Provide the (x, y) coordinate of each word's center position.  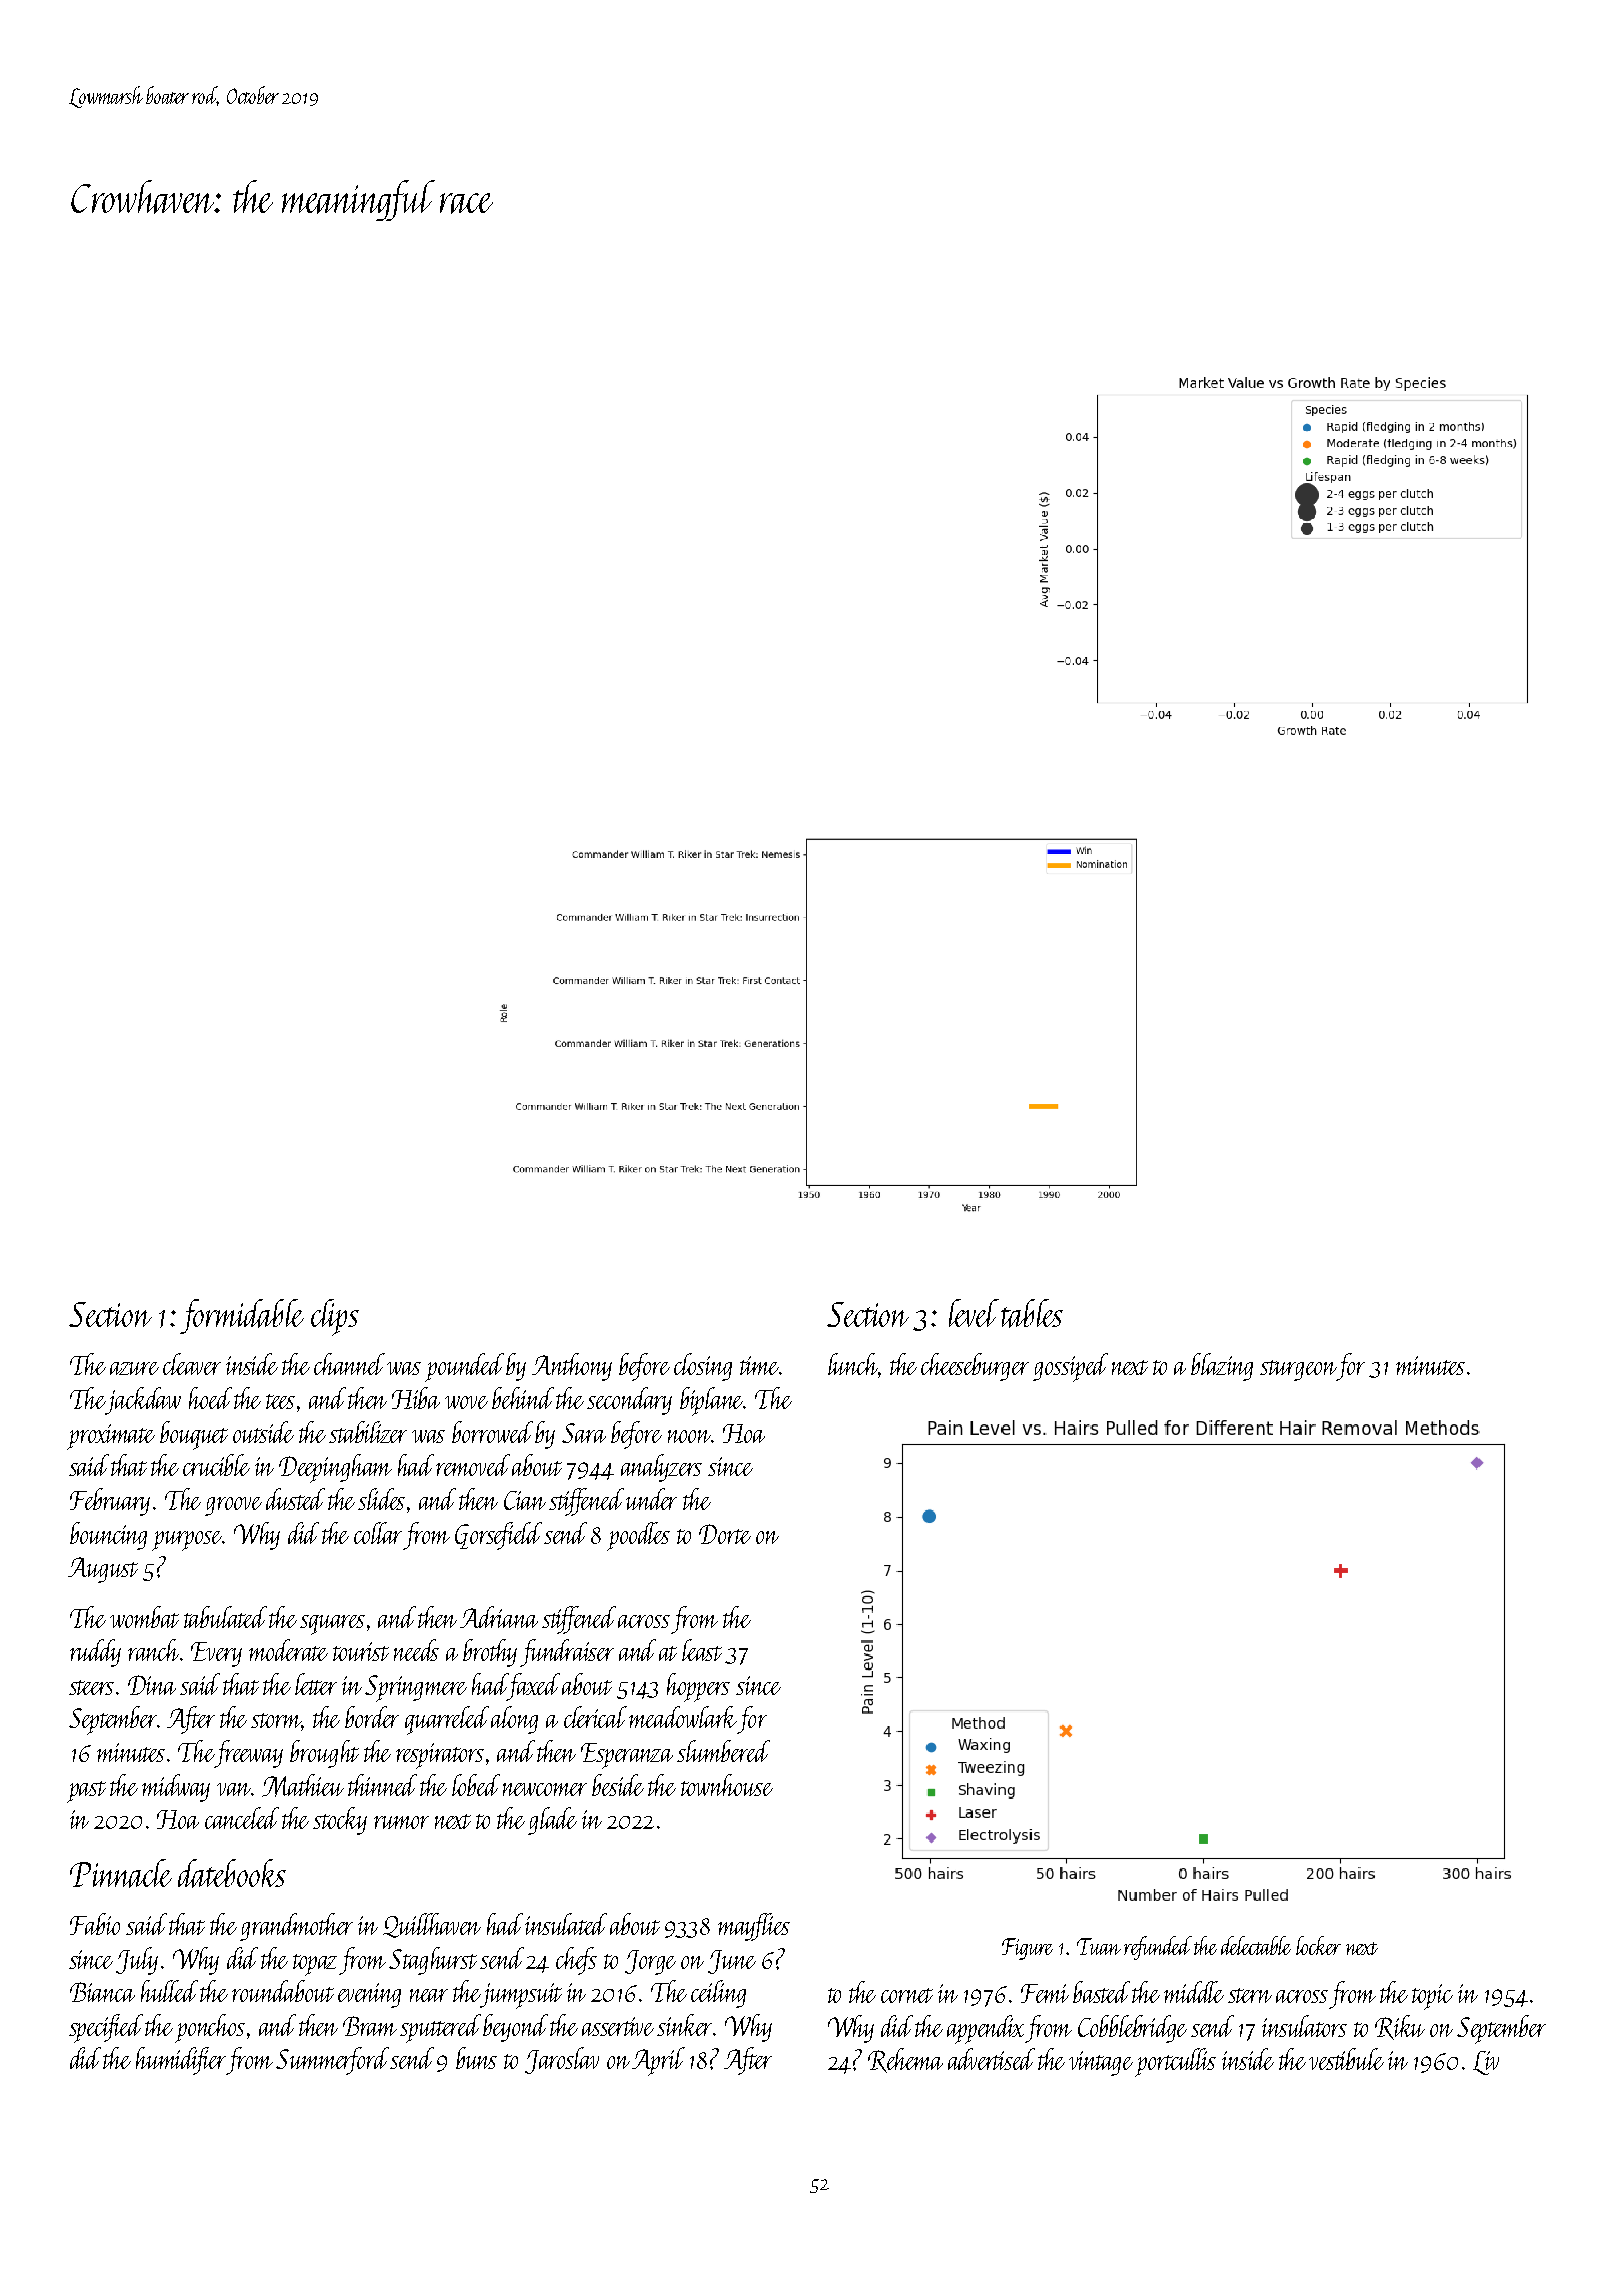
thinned (382, 1785)
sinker (685, 2025)
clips (335, 1317)
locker (1318, 1945)
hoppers (698, 1687)
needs (416, 1650)
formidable (242, 1316)
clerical (595, 1717)
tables (1032, 1313)
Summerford (333, 2061)
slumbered (723, 1751)
